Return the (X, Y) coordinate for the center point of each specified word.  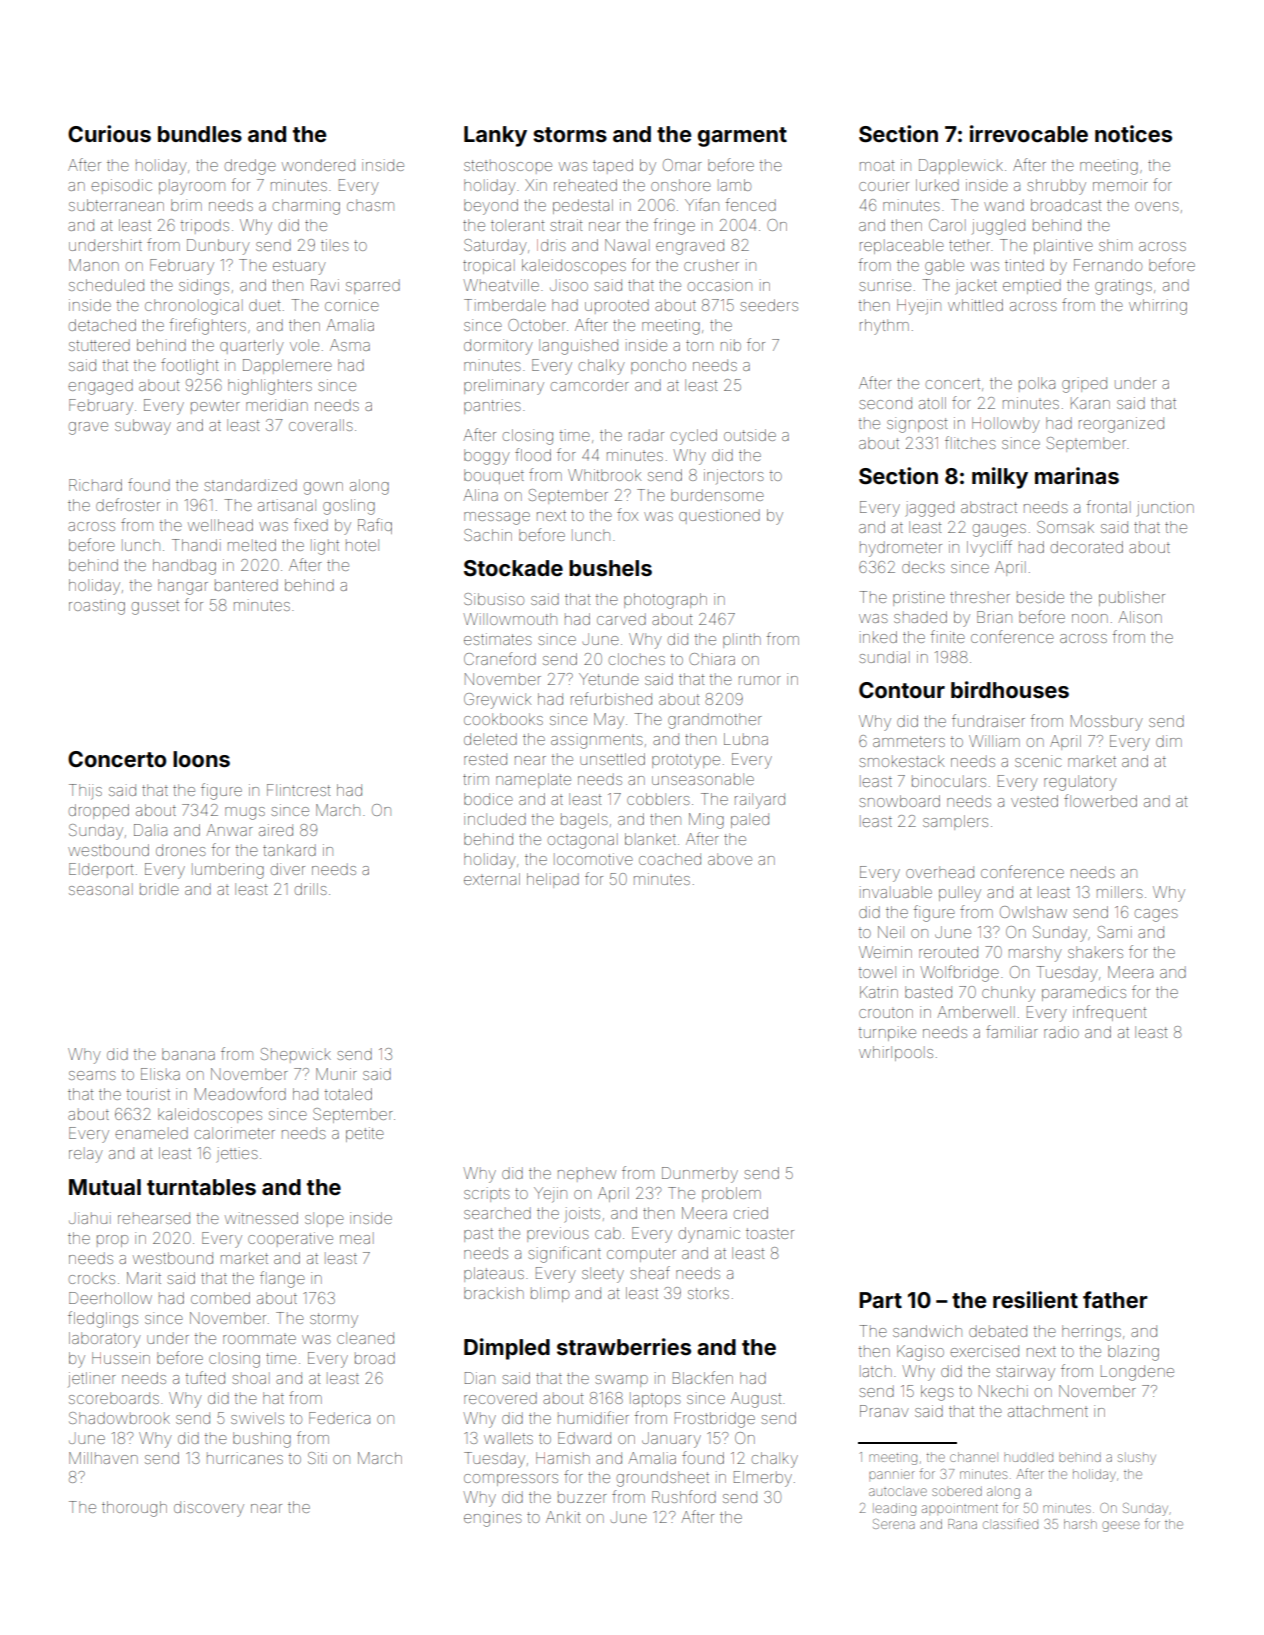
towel (877, 972)
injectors (734, 476)
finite (948, 636)
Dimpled (507, 1349)
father (1115, 1300)
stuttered (99, 345)
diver (288, 869)
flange (282, 1279)
